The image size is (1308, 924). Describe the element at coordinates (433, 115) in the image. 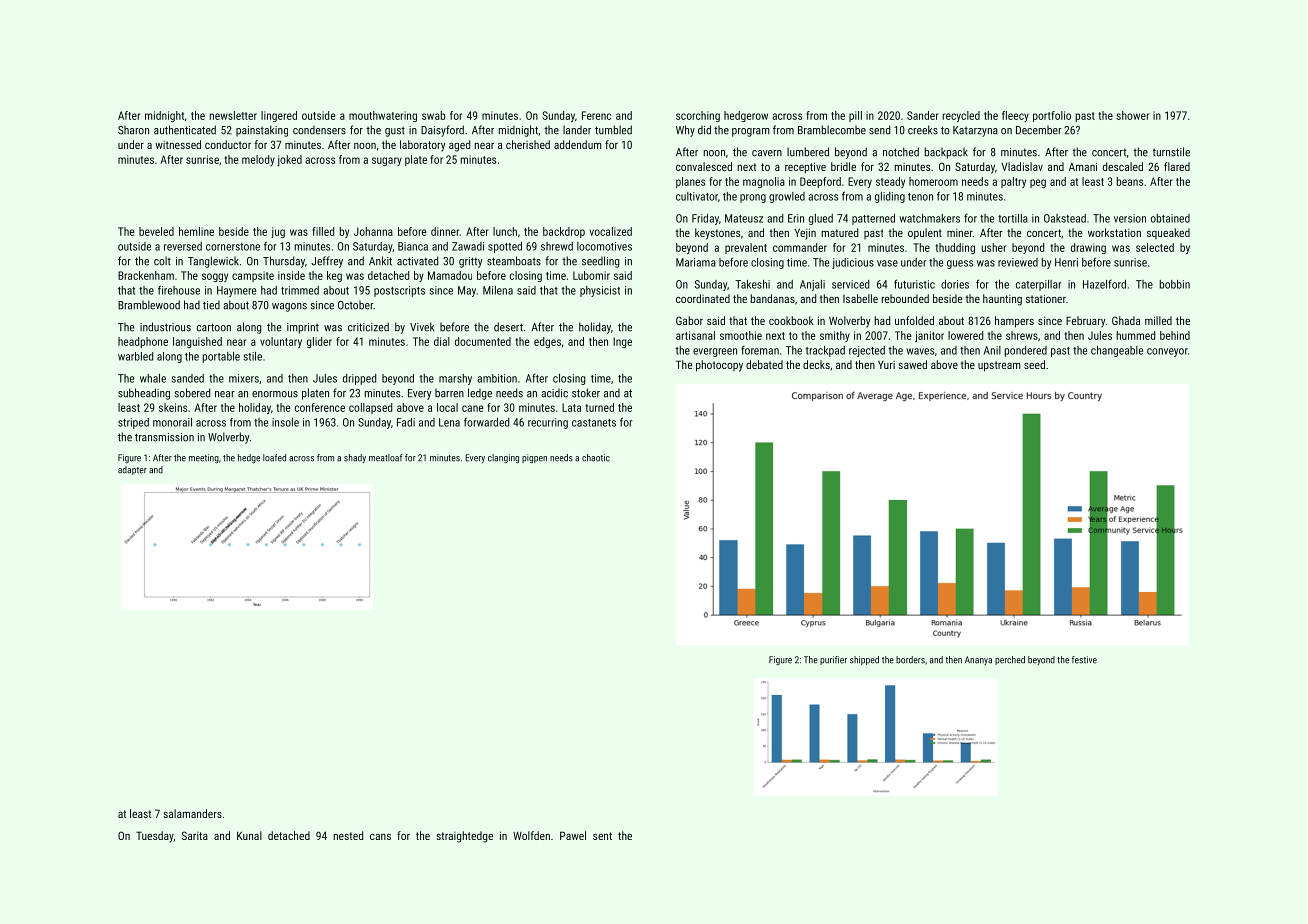

I see `swab` at that location.
